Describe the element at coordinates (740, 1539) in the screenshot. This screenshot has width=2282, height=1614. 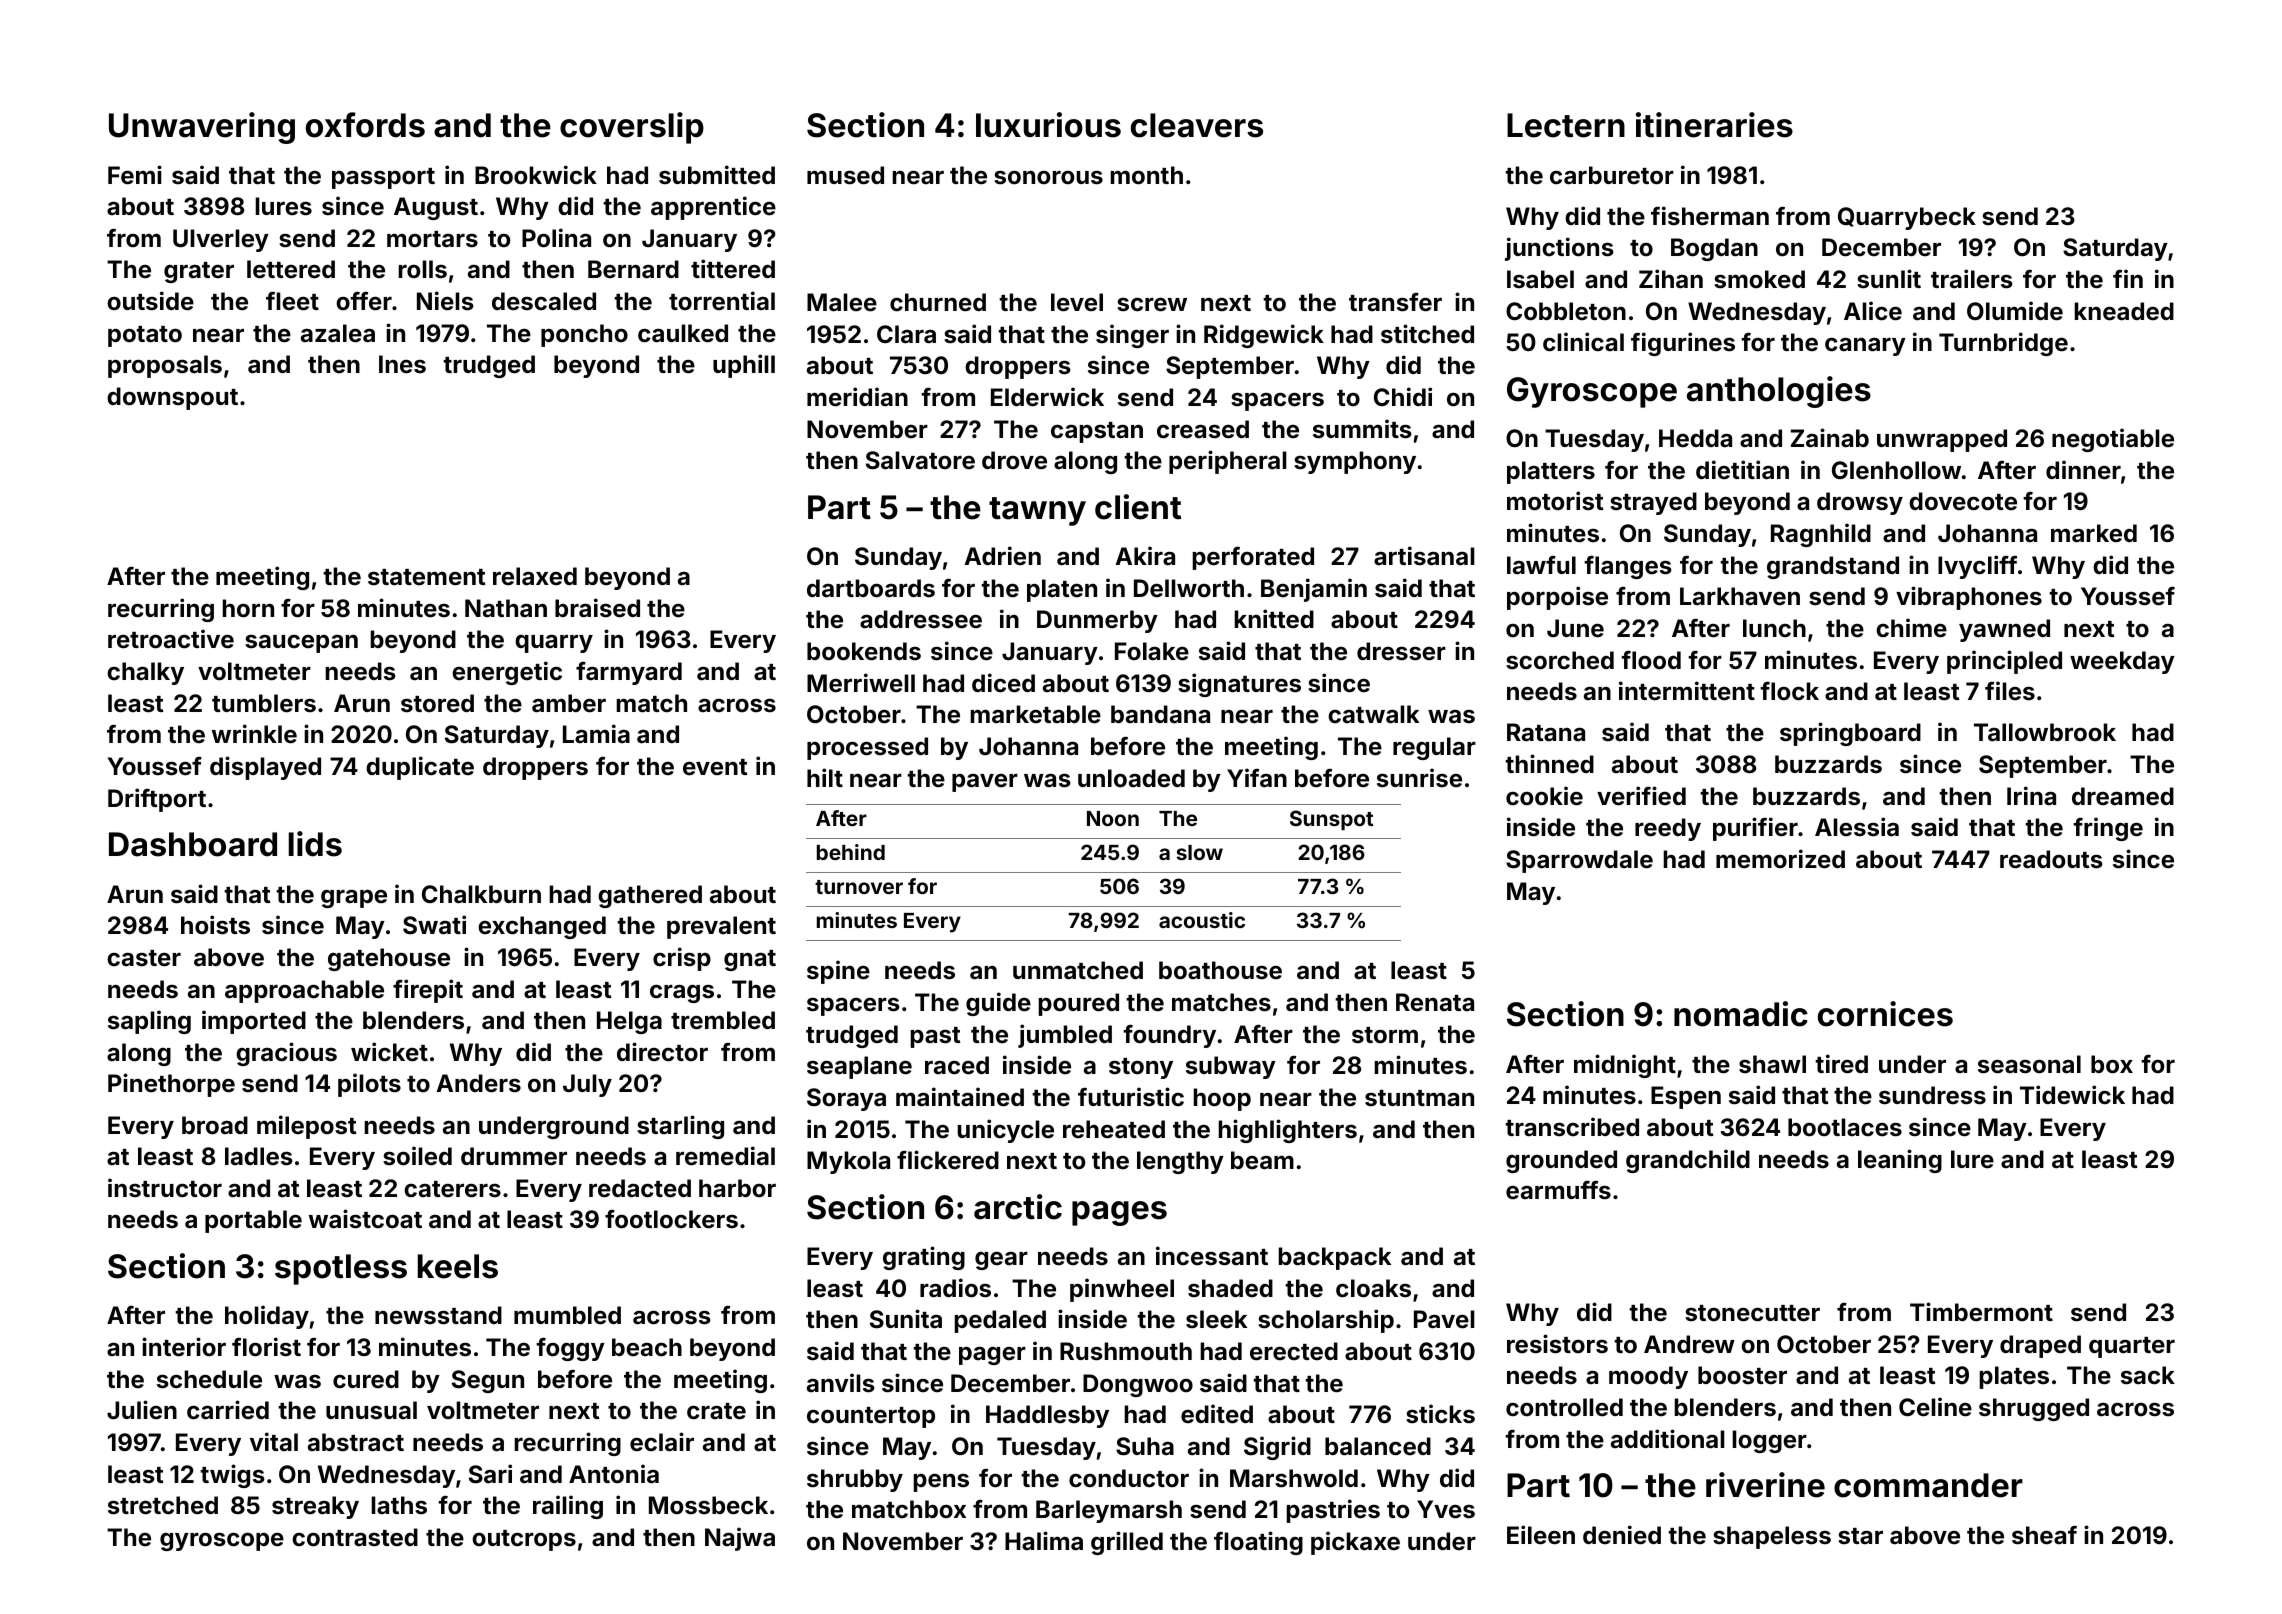
I see `Najwa` at that location.
